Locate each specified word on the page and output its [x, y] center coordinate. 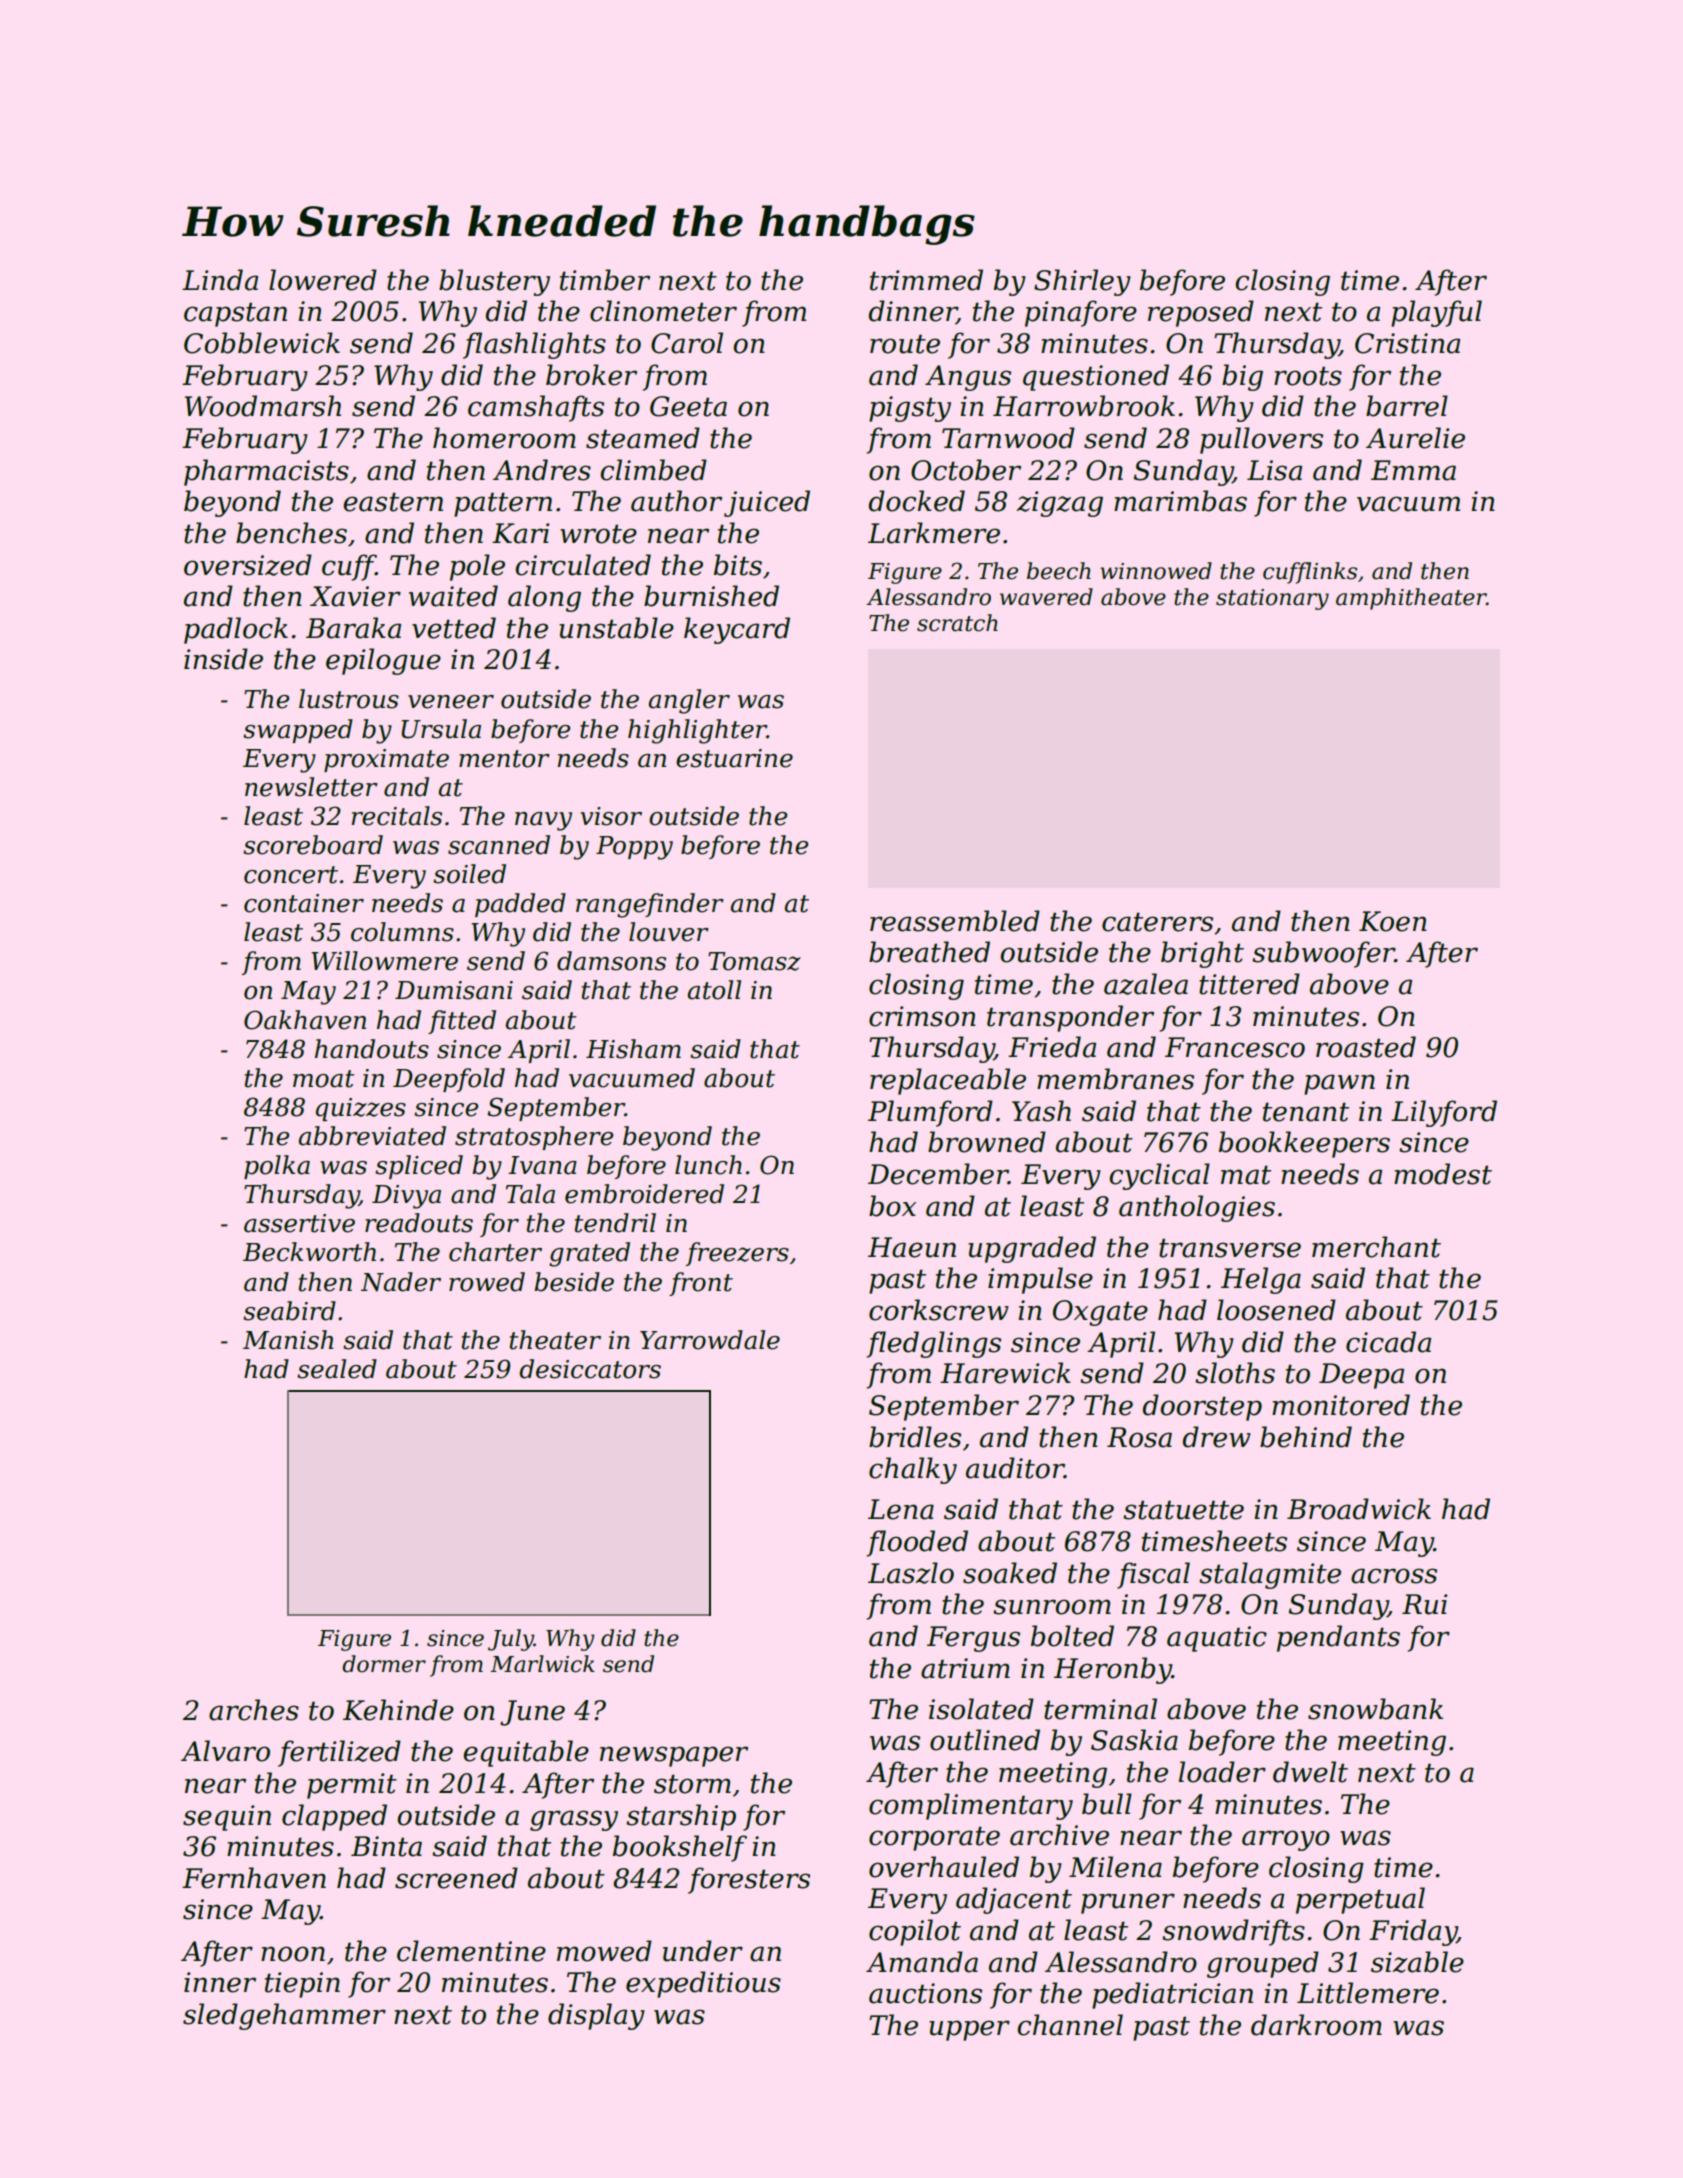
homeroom [504, 438]
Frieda [1052, 1047]
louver [669, 932]
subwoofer [1323, 954]
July [511, 1640]
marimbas [1180, 501]
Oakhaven [305, 1020]
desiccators [590, 1369]
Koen [1393, 921]
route [905, 344]
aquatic [1217, 1639]
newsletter [311, 787]
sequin [227, 1818]
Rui [1425, 1604]
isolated [981, 1709]
